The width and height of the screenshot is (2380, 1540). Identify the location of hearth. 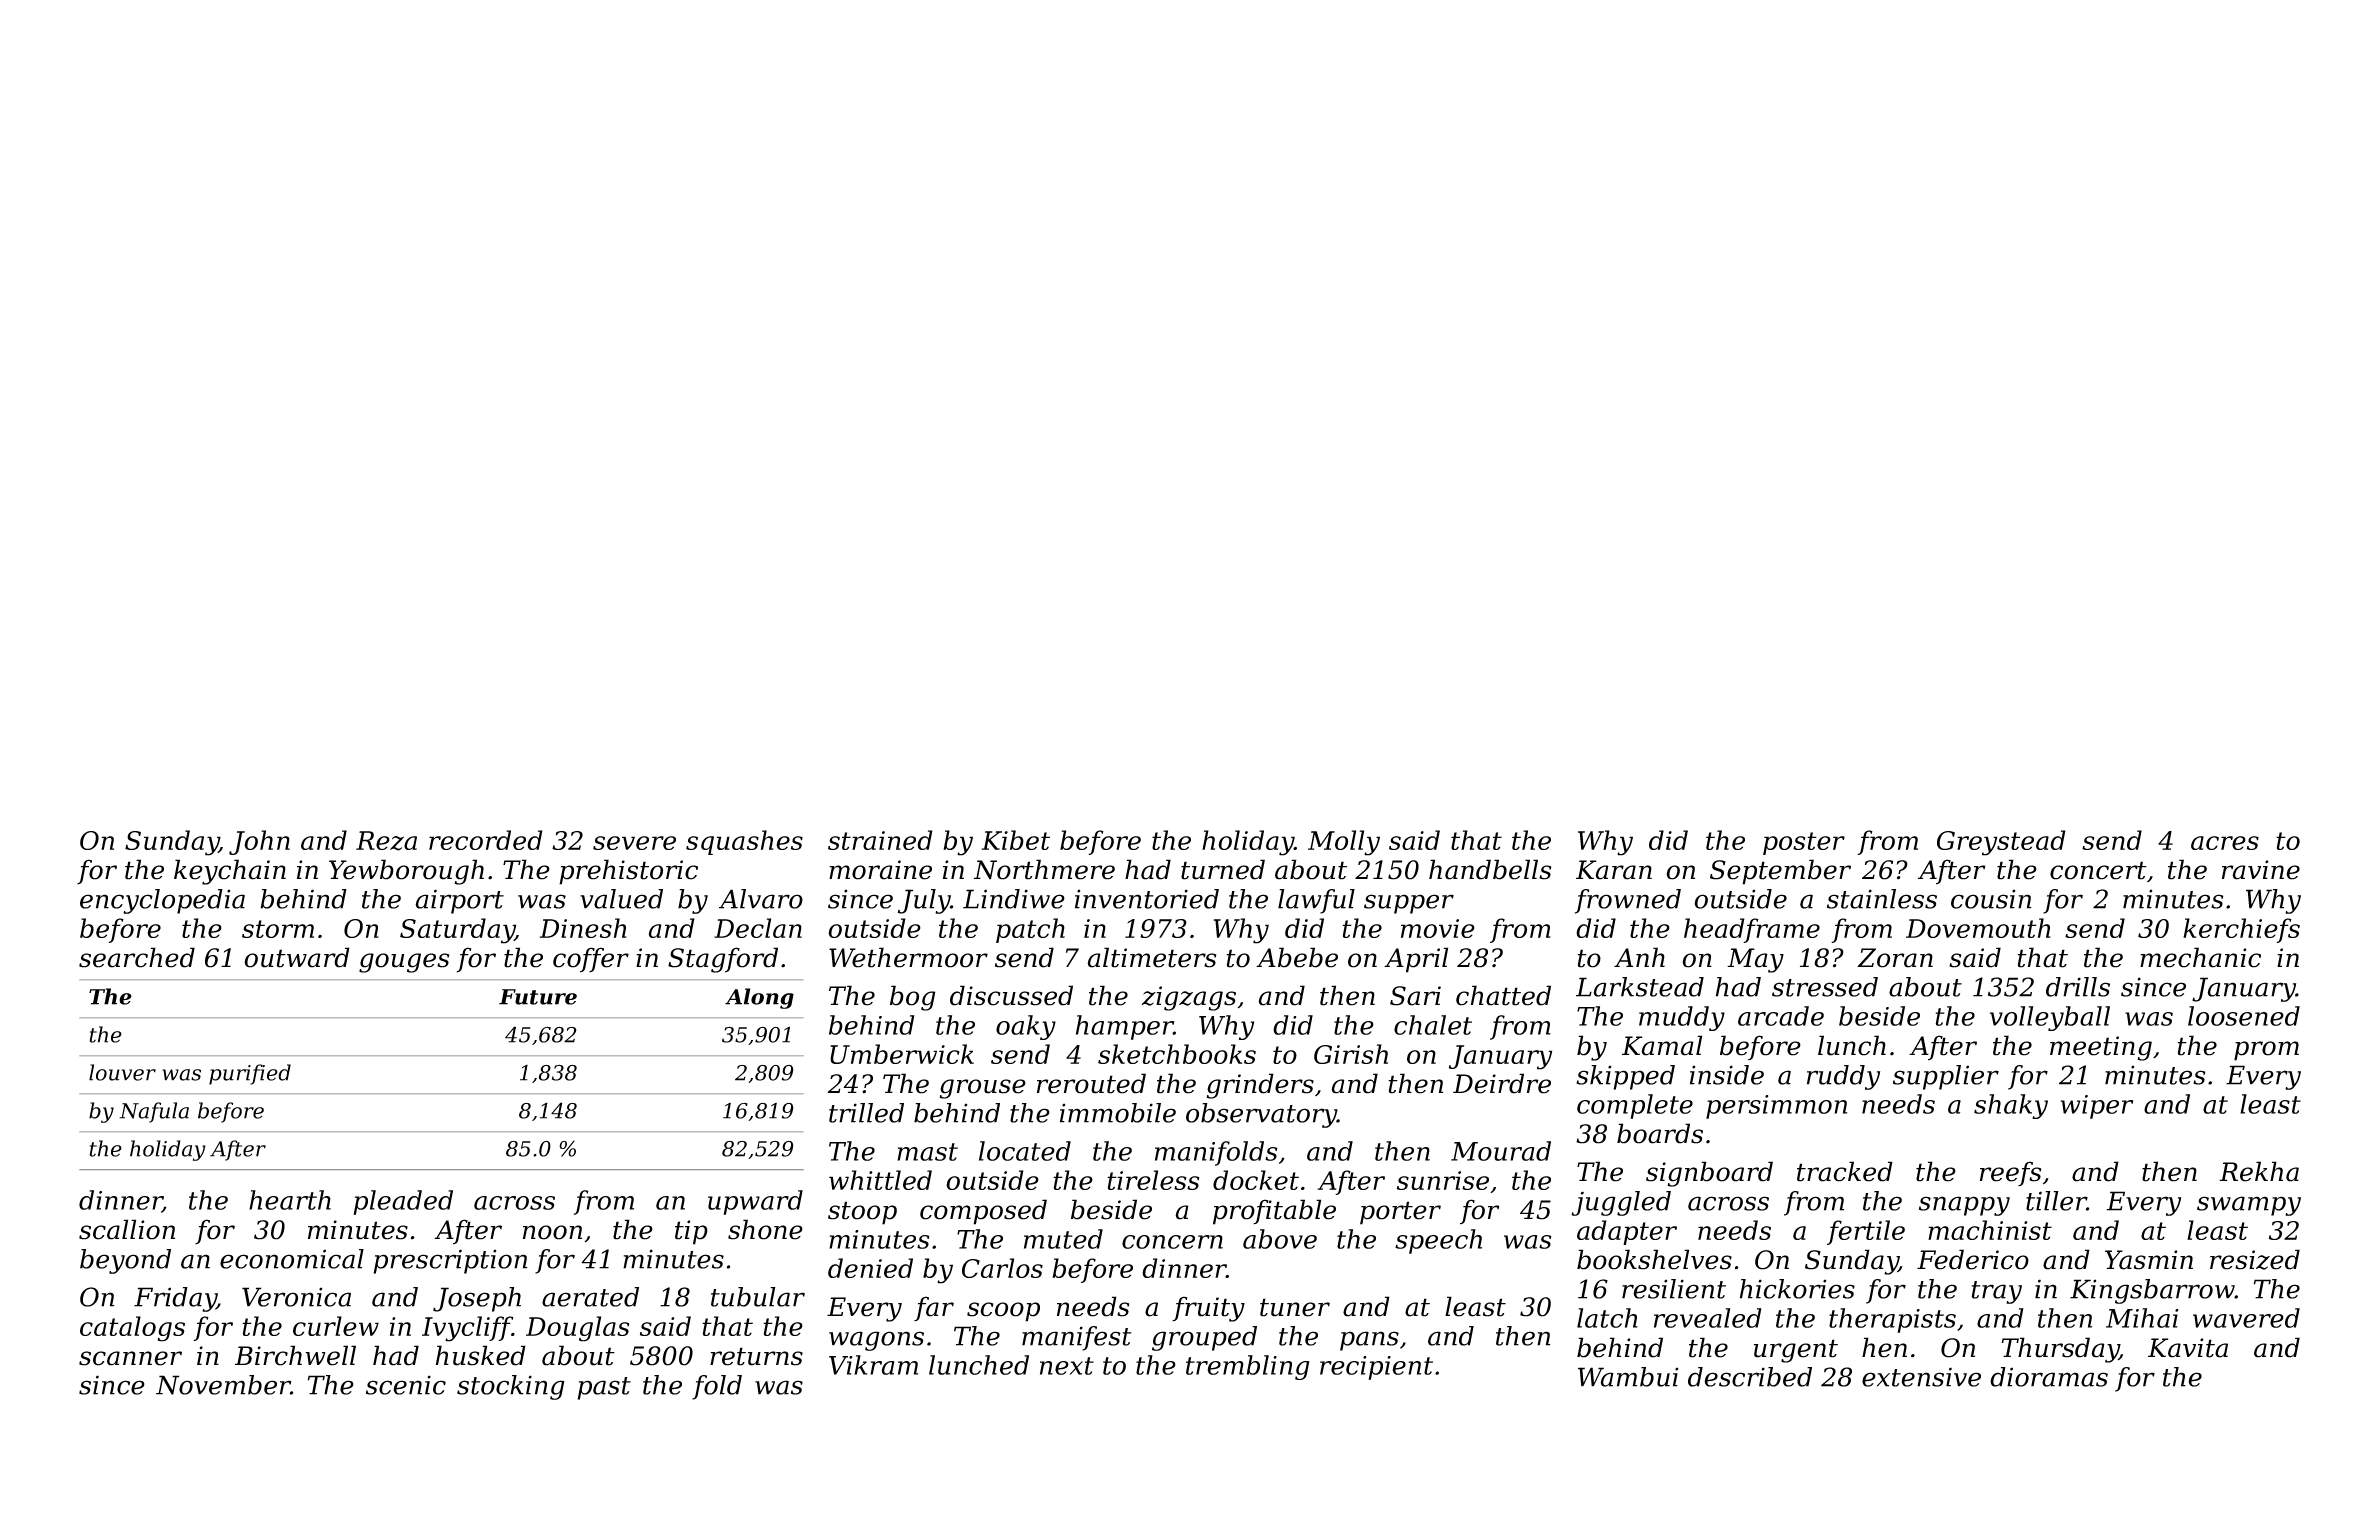
(290, 1200).
